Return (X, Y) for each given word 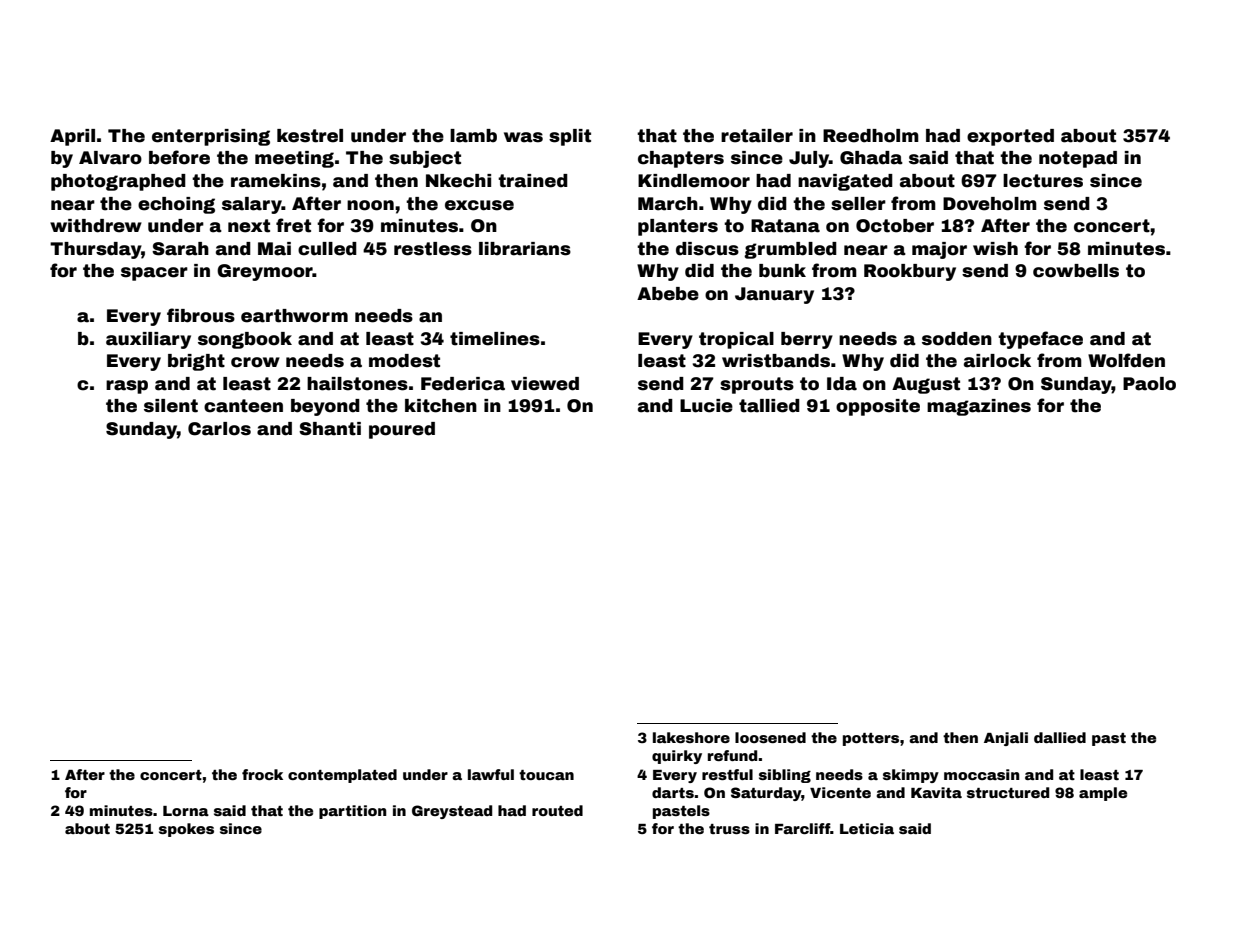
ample (1103, 794)
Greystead (452, 812)
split (570, 137)
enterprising (211, 137)
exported (1010, 137)
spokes (186, 830)
